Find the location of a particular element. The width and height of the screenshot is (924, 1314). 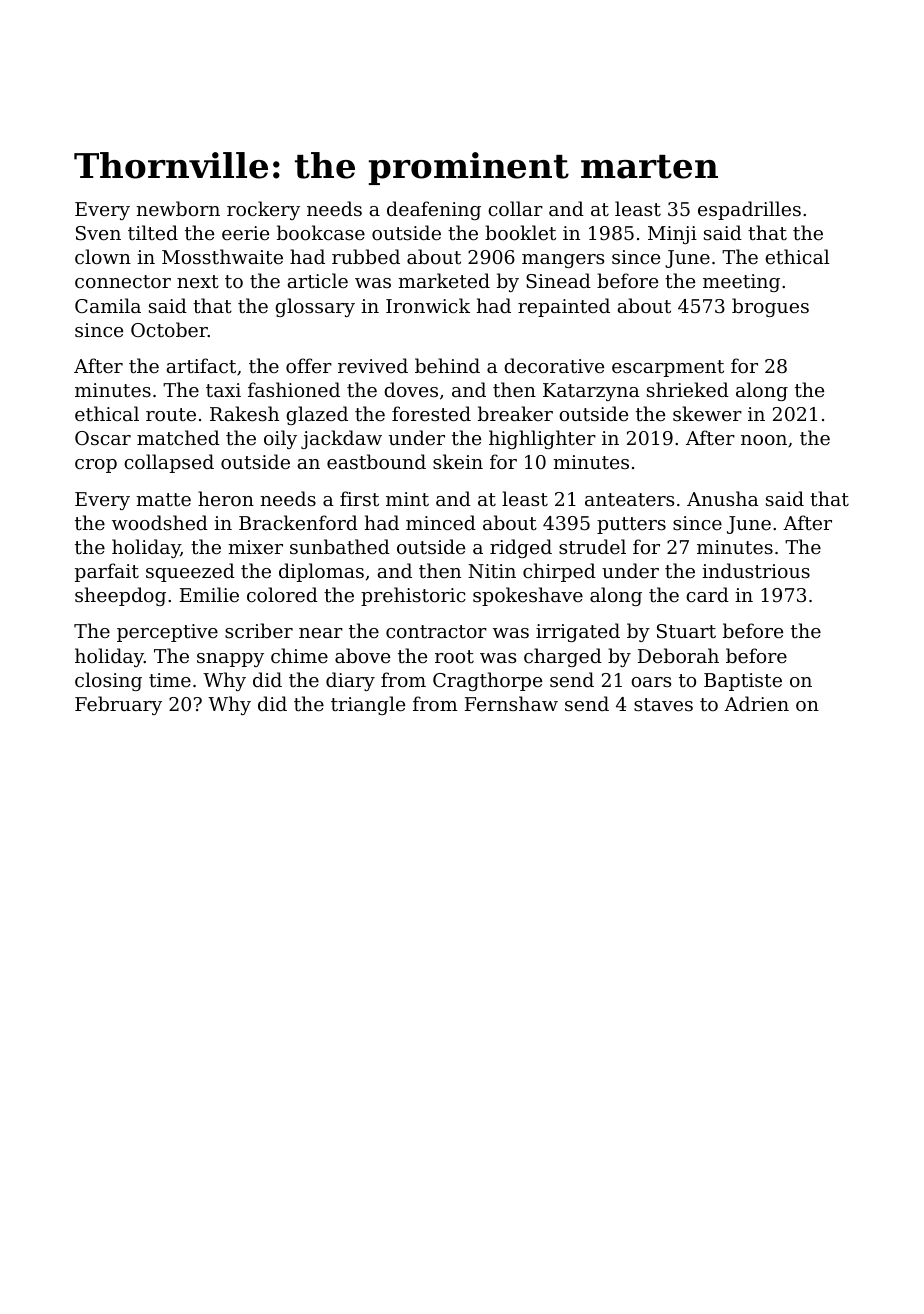

matte is located at coordinates (163, 499).
